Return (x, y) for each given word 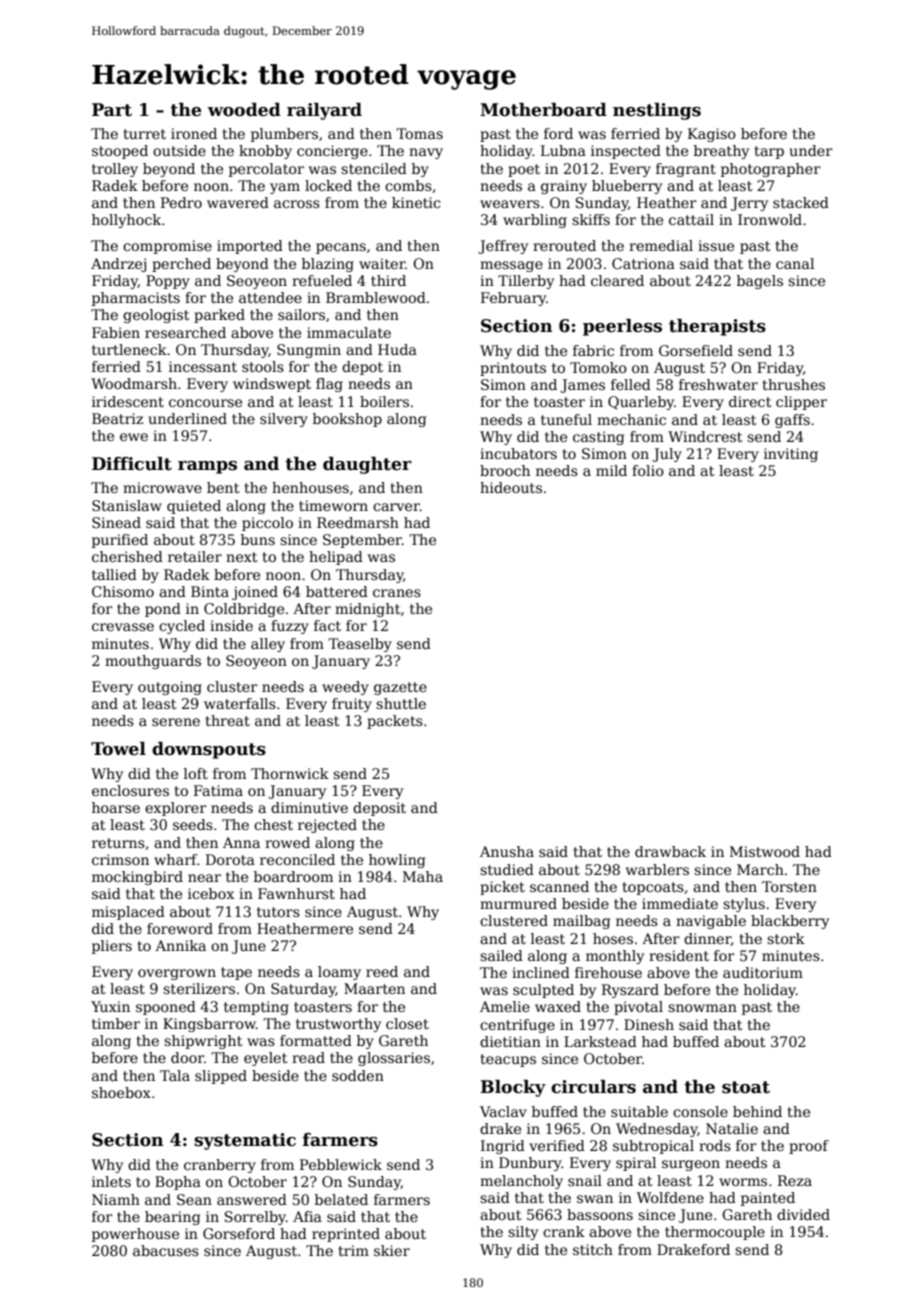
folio (648, 470)
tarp (769, 152)
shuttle (401, 703)
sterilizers (199, 988)
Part (112, 110)
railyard (324, 111)
